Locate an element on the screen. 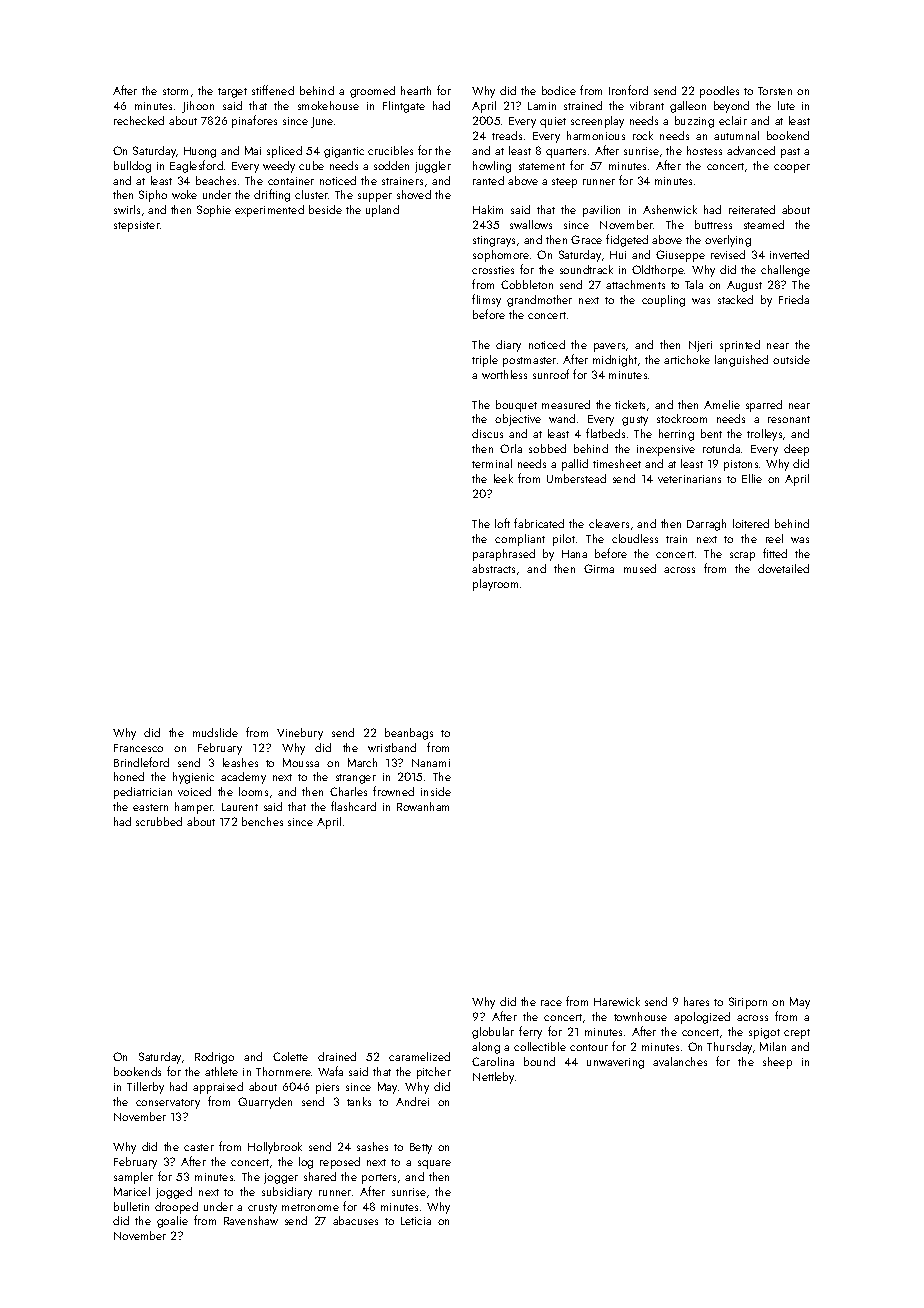 This screenshot has width=924, height=1308. globular is located at coordinates (493, 1033).
